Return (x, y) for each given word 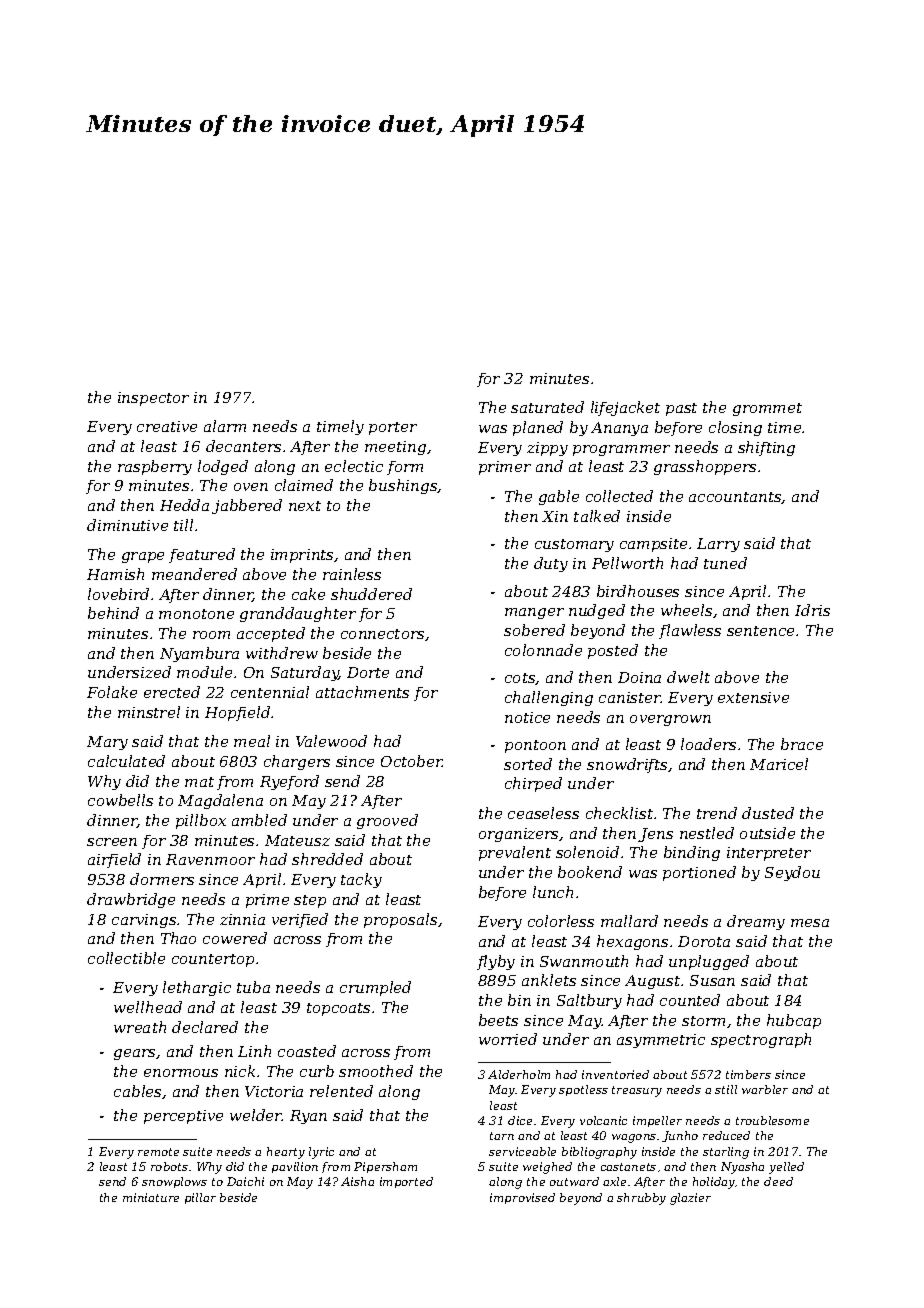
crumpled (375, 988)
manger (534, 613)
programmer (621, 450)
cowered (235, 938)
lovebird (118, 594)
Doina (639, 677)
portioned (699, 873)
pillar (200, 1198)
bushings (403, 486)
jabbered (247, 506)
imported (406, 1182)
